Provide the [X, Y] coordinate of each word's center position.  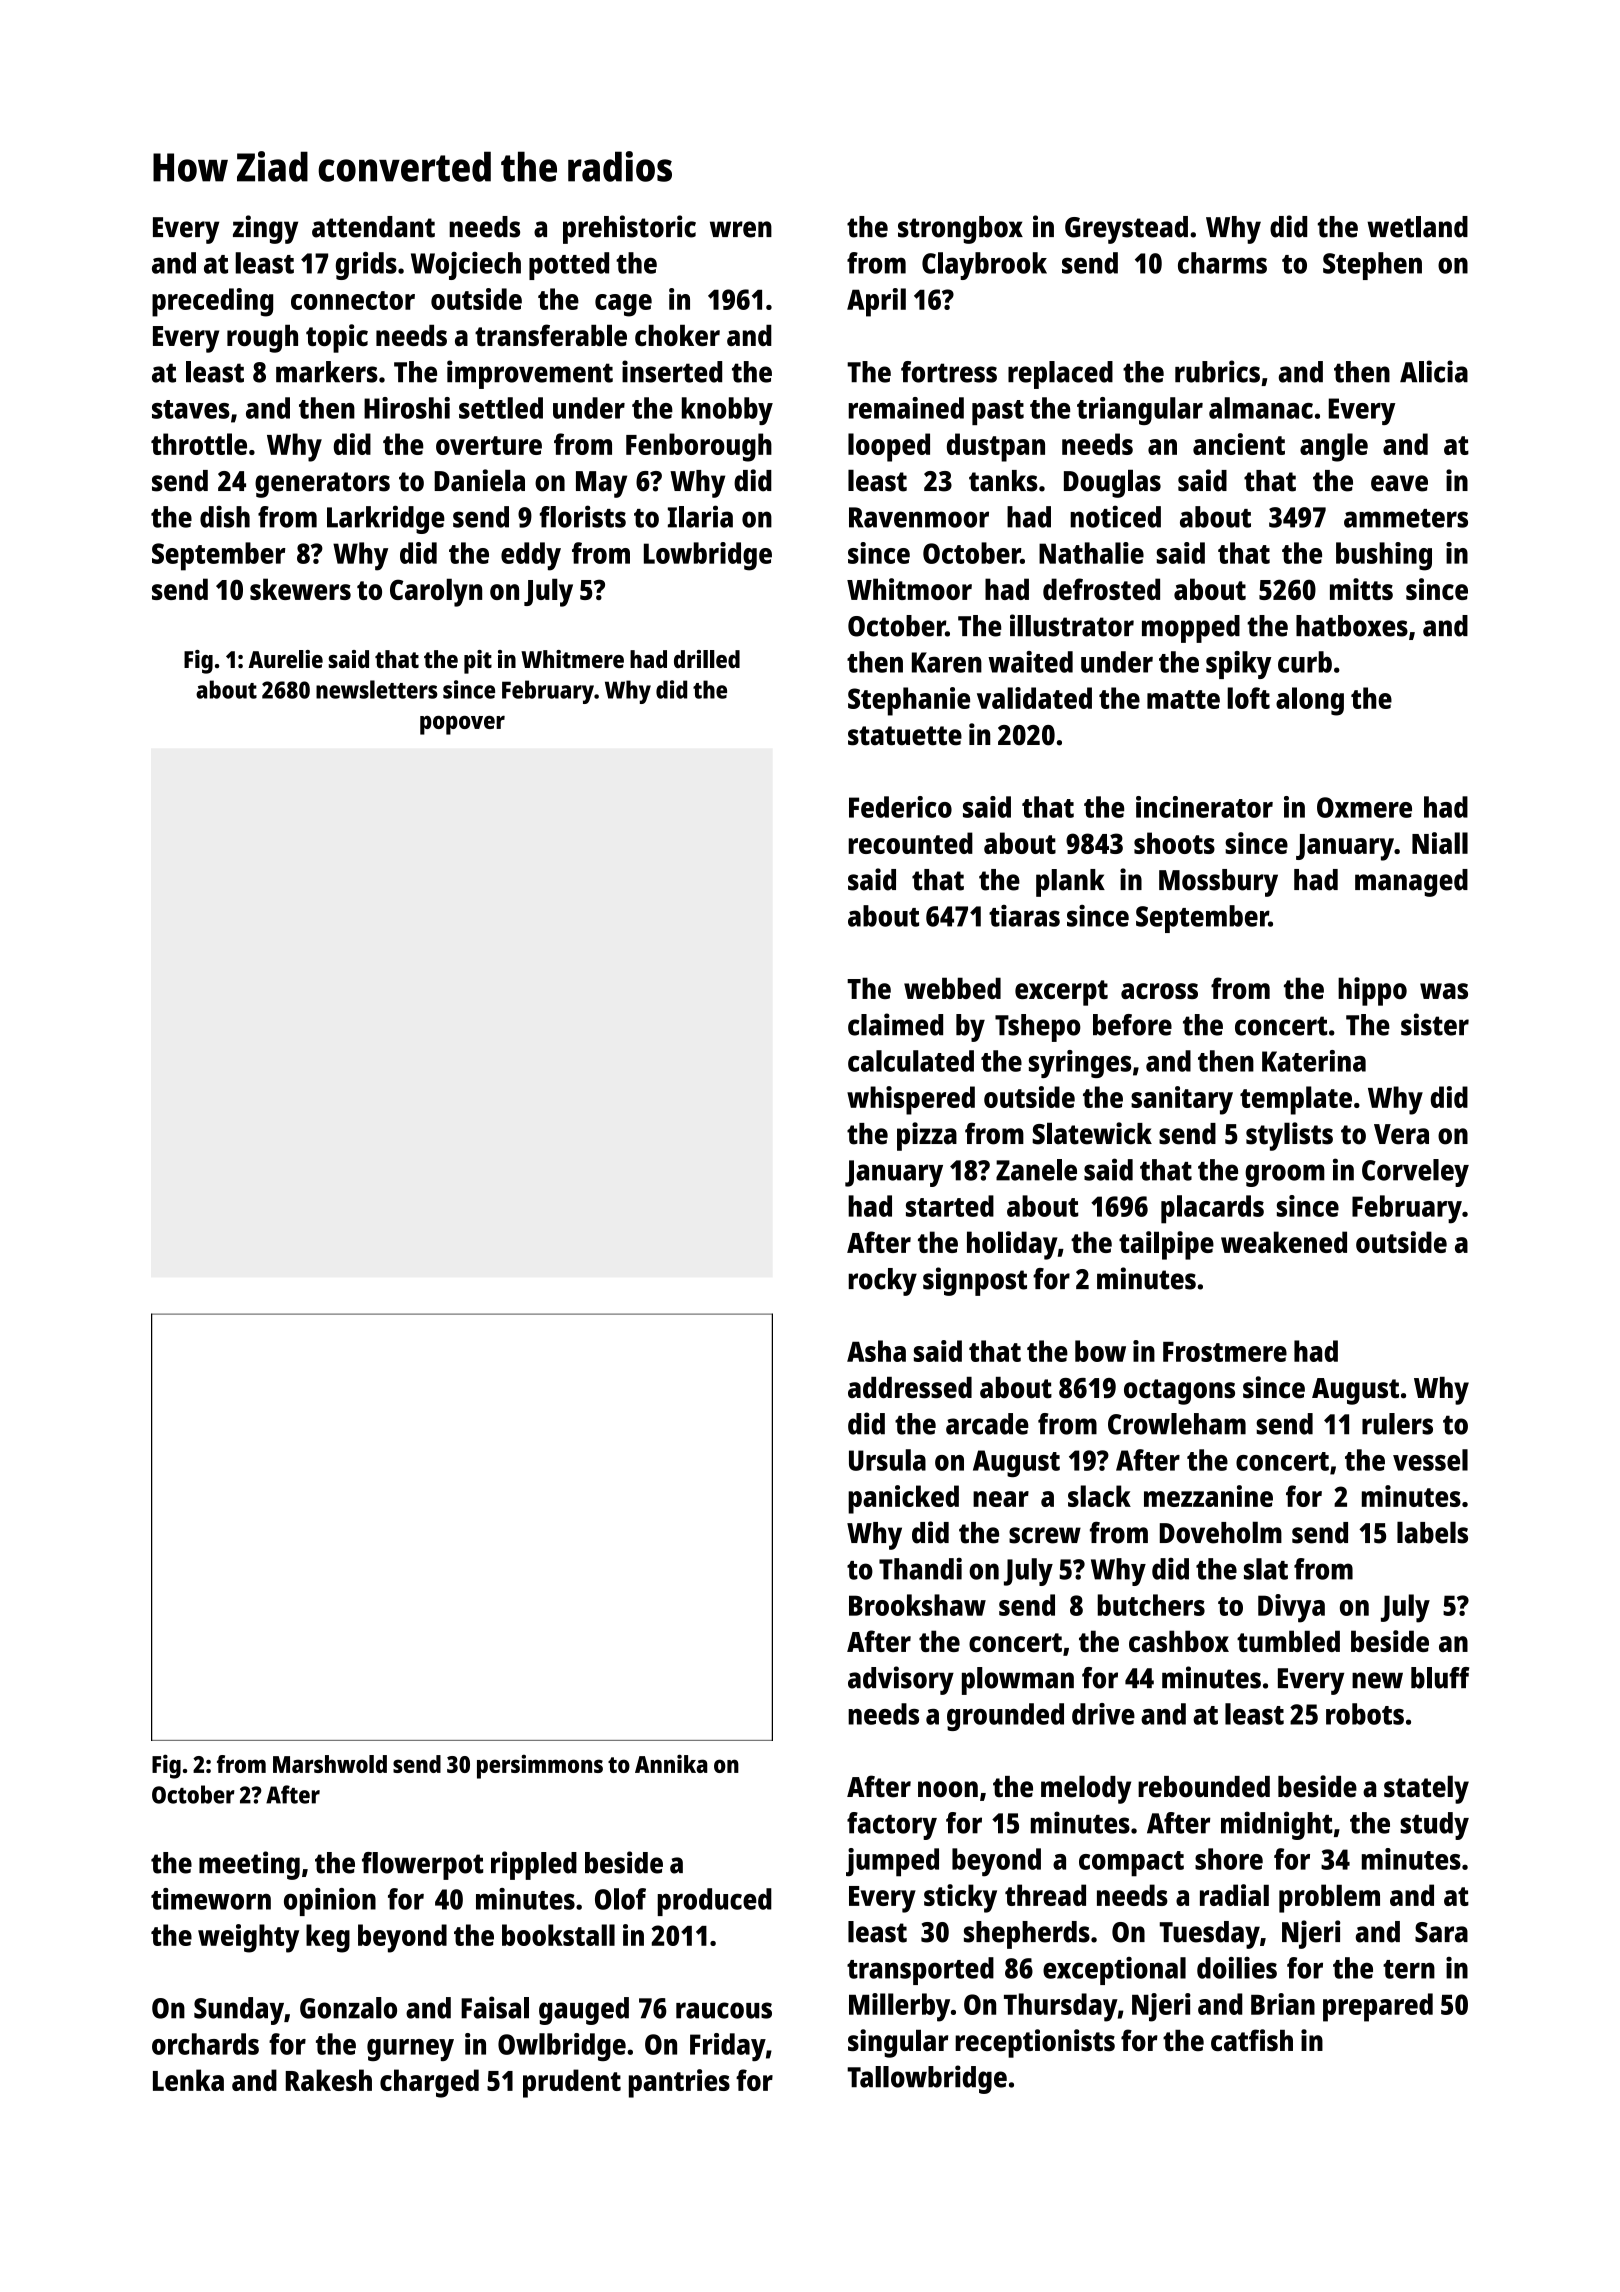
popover [462, 725]
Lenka [188, 2080]
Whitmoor [909, 589]
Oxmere [1364, 807]
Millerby [899, 2007]
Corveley [1415, 1173]
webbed [952, 988]
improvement [530, 374]
